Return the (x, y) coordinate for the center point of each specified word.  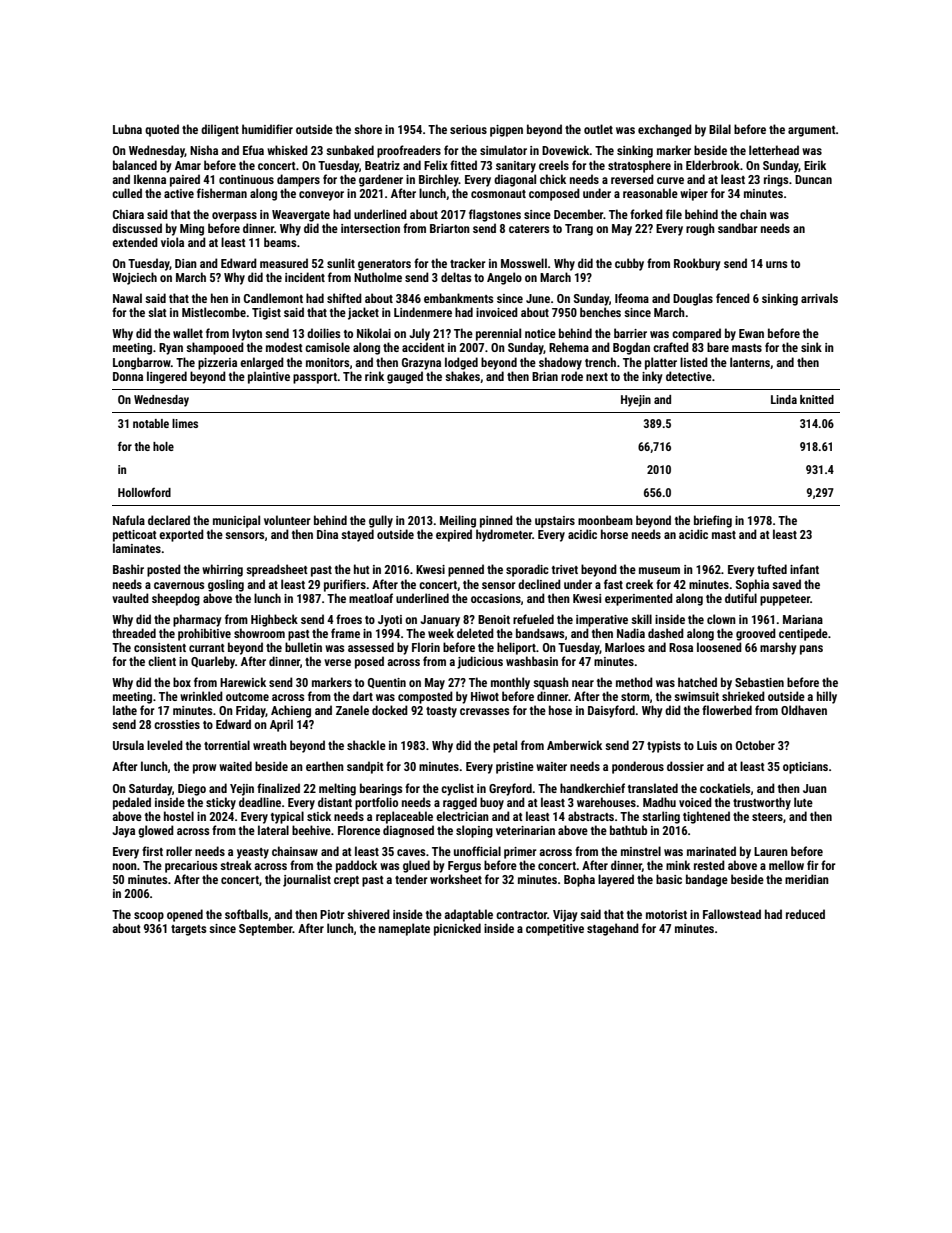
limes (185, 423)
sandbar (738, 228)
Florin (426, 647)
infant (804, 569)
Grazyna (421, 364)
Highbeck (274, 620)
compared (696, 334)
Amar (188, 165)
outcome (247, 697)
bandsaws (540, 633)
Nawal (127, 298)
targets (188, 930)
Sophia (752, 585)
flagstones (495, 215)
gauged (405, 377)
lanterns (750, 362)
